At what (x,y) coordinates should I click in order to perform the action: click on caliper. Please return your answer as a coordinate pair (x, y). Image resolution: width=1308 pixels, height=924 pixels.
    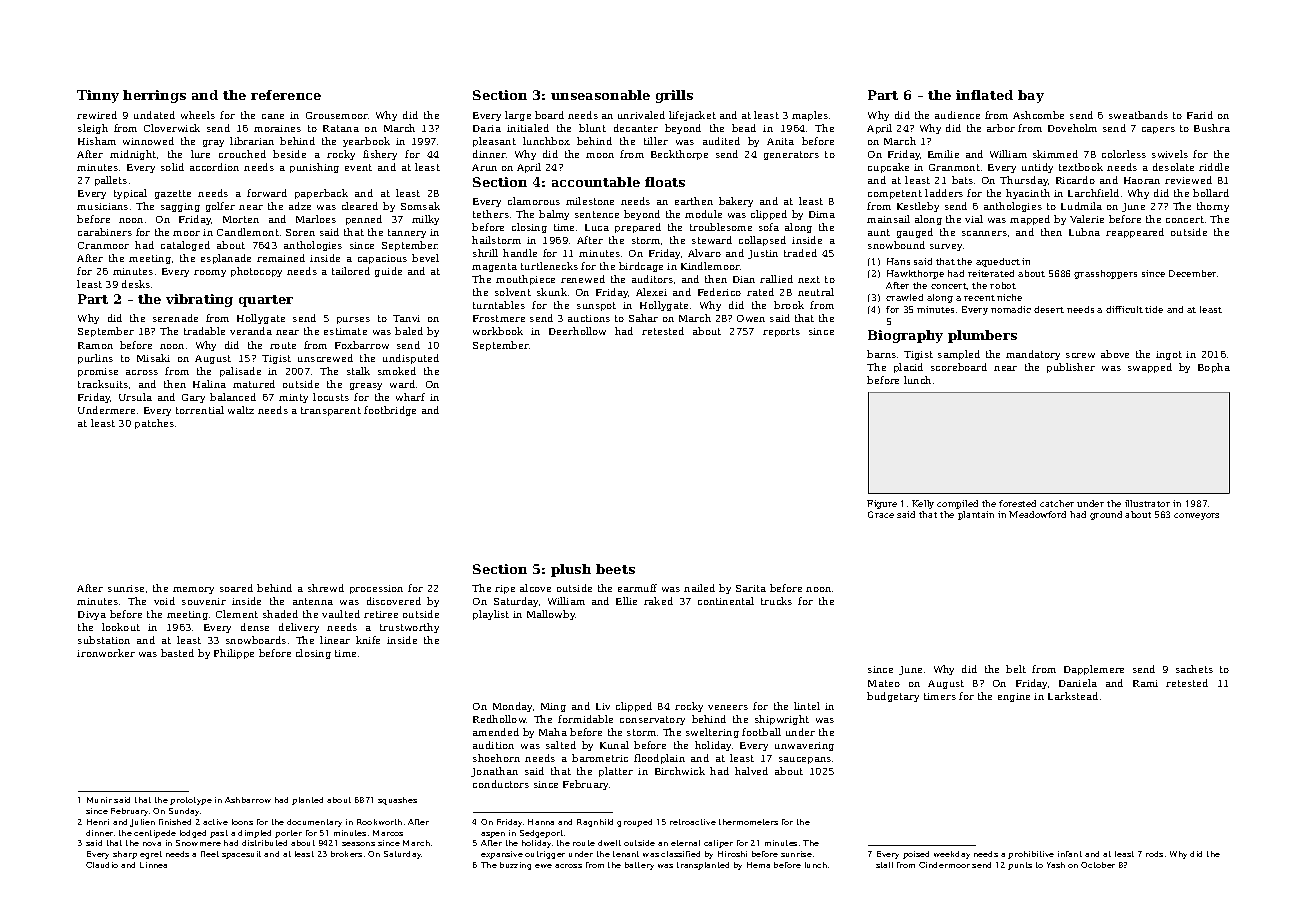
    Looking at the image, I should click on (718, 844).
